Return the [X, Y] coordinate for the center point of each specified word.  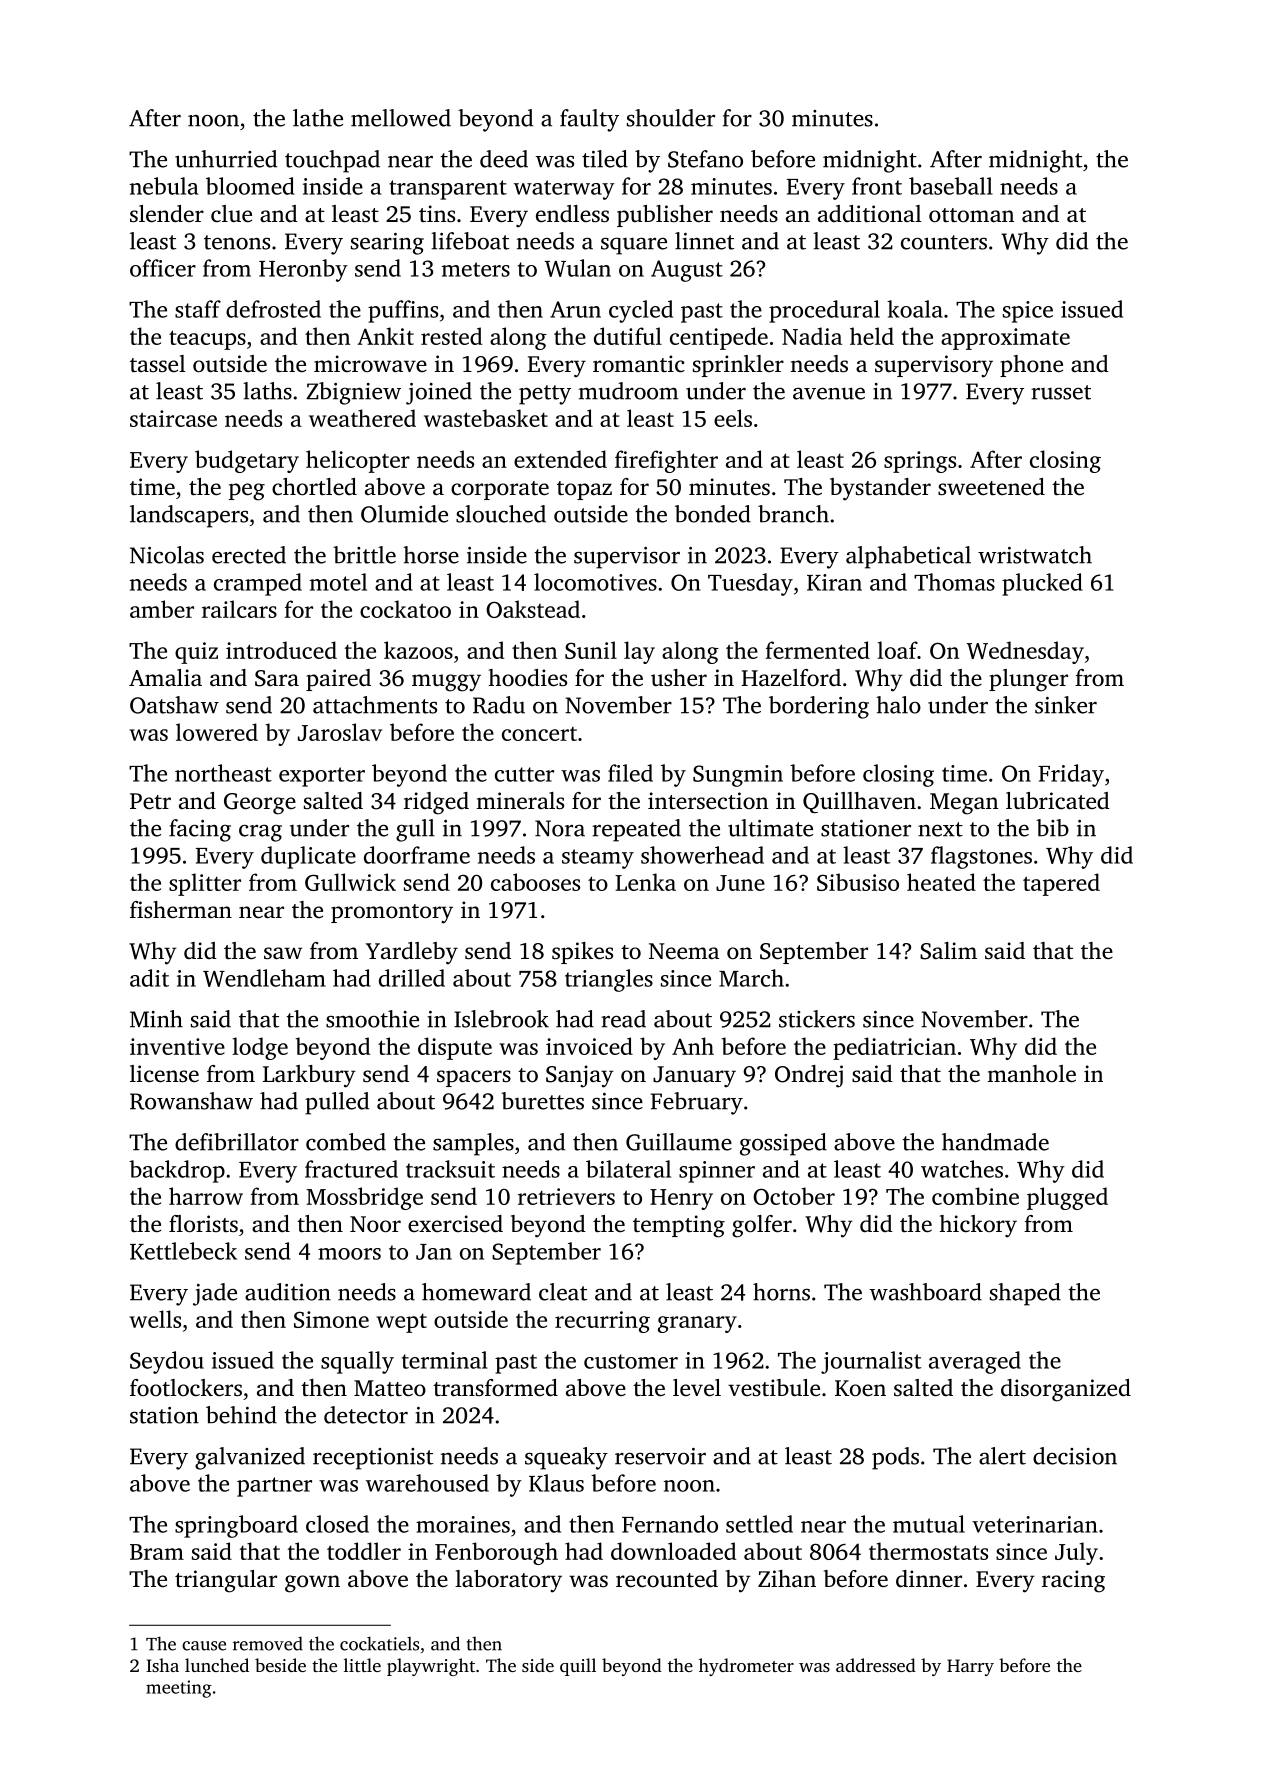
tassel [158, 363]
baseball [951, 186]
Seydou [167, 1362]
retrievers [566, 1196]
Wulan [578, 268]
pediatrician [894, 1048]
